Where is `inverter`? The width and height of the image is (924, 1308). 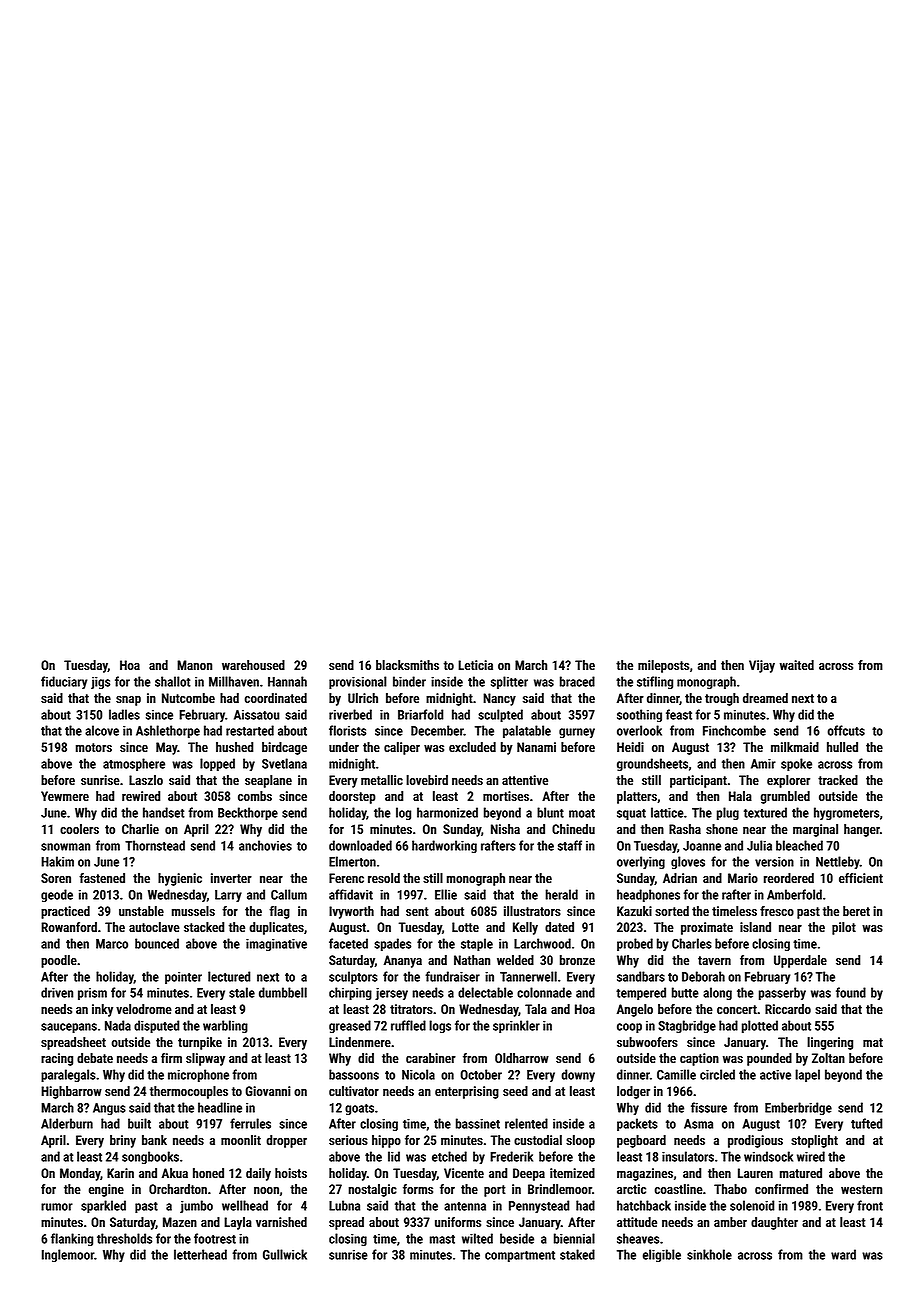 inverter is located at coordinates (231, 878).
